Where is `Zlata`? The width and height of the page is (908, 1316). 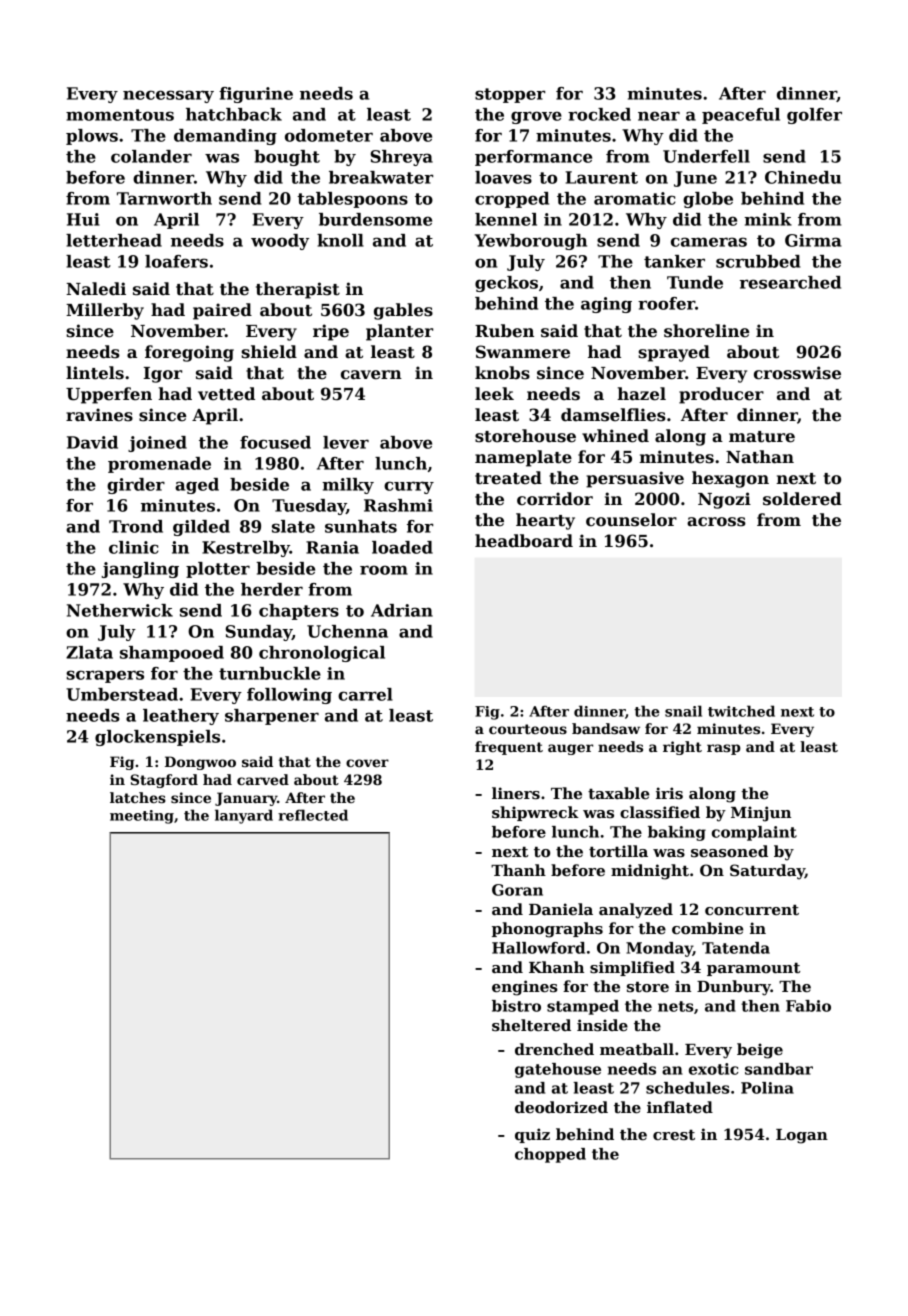 Zlata is located at coordinates (89, 652).
